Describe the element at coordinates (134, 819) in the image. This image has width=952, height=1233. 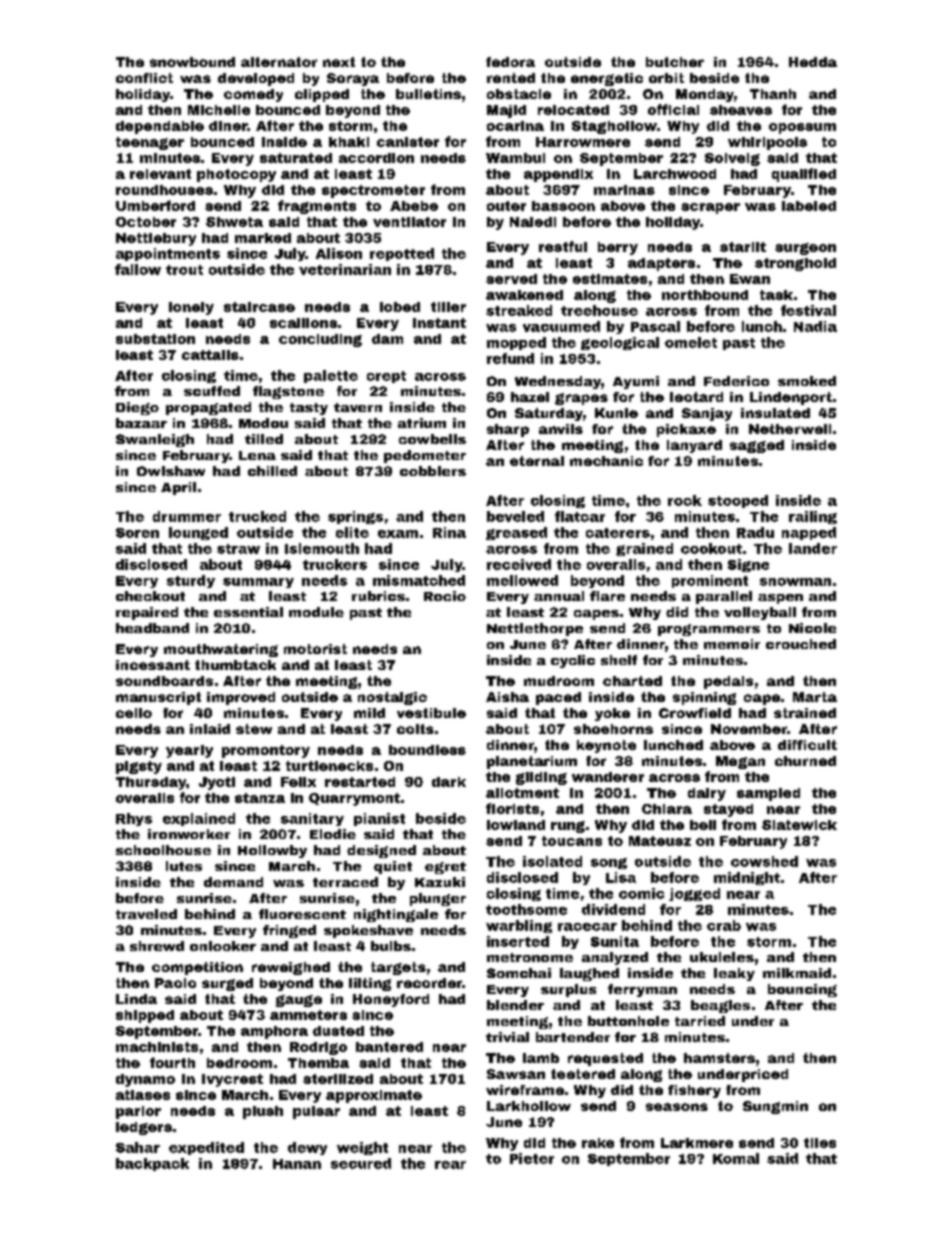
I see `Rhys` at that location.
